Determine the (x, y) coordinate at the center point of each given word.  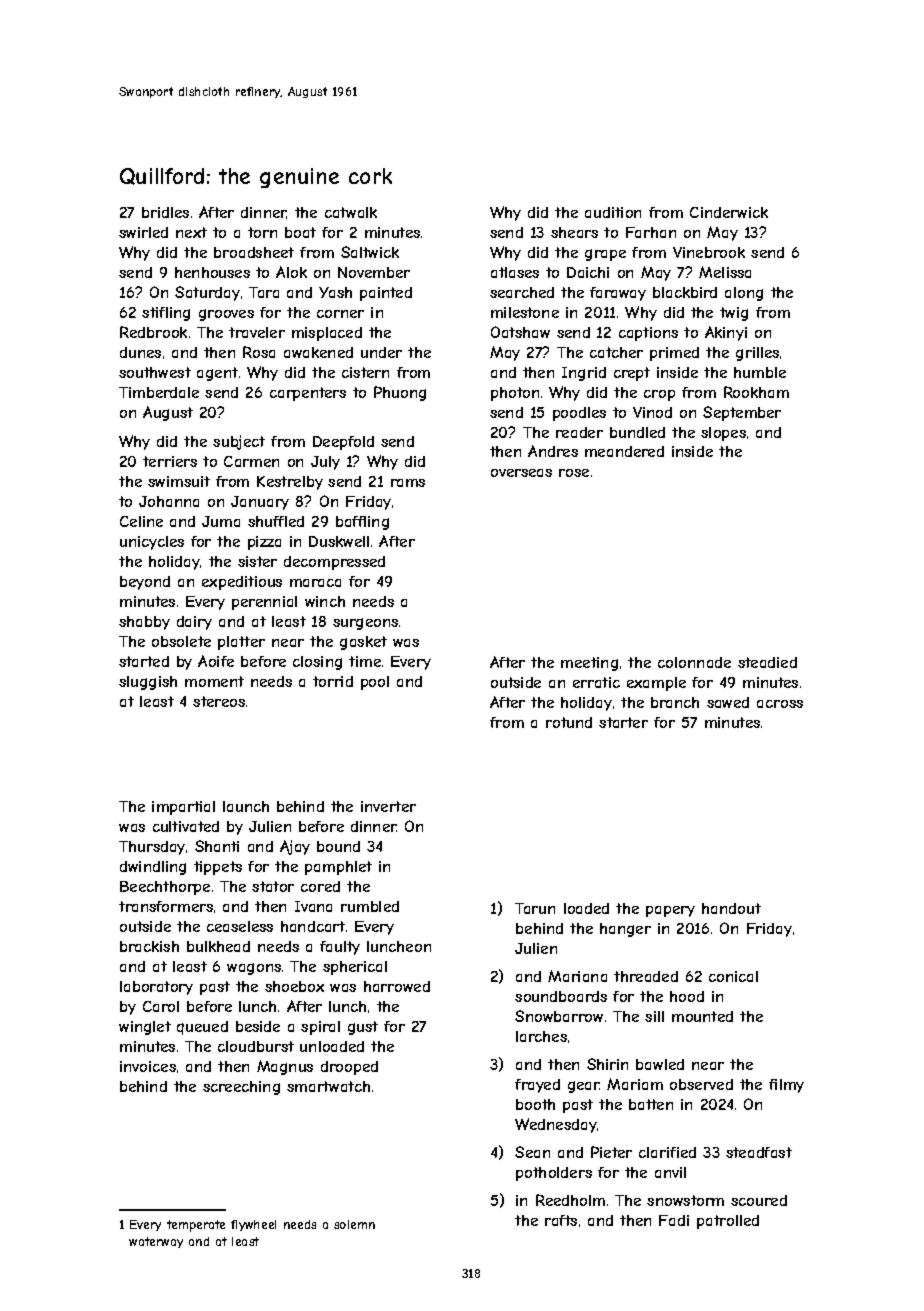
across (780, 704)
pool (375, 683)
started (144, 661)
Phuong (400, 393)
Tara (264, 292)
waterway (156, 1242)
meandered (624, 451)
